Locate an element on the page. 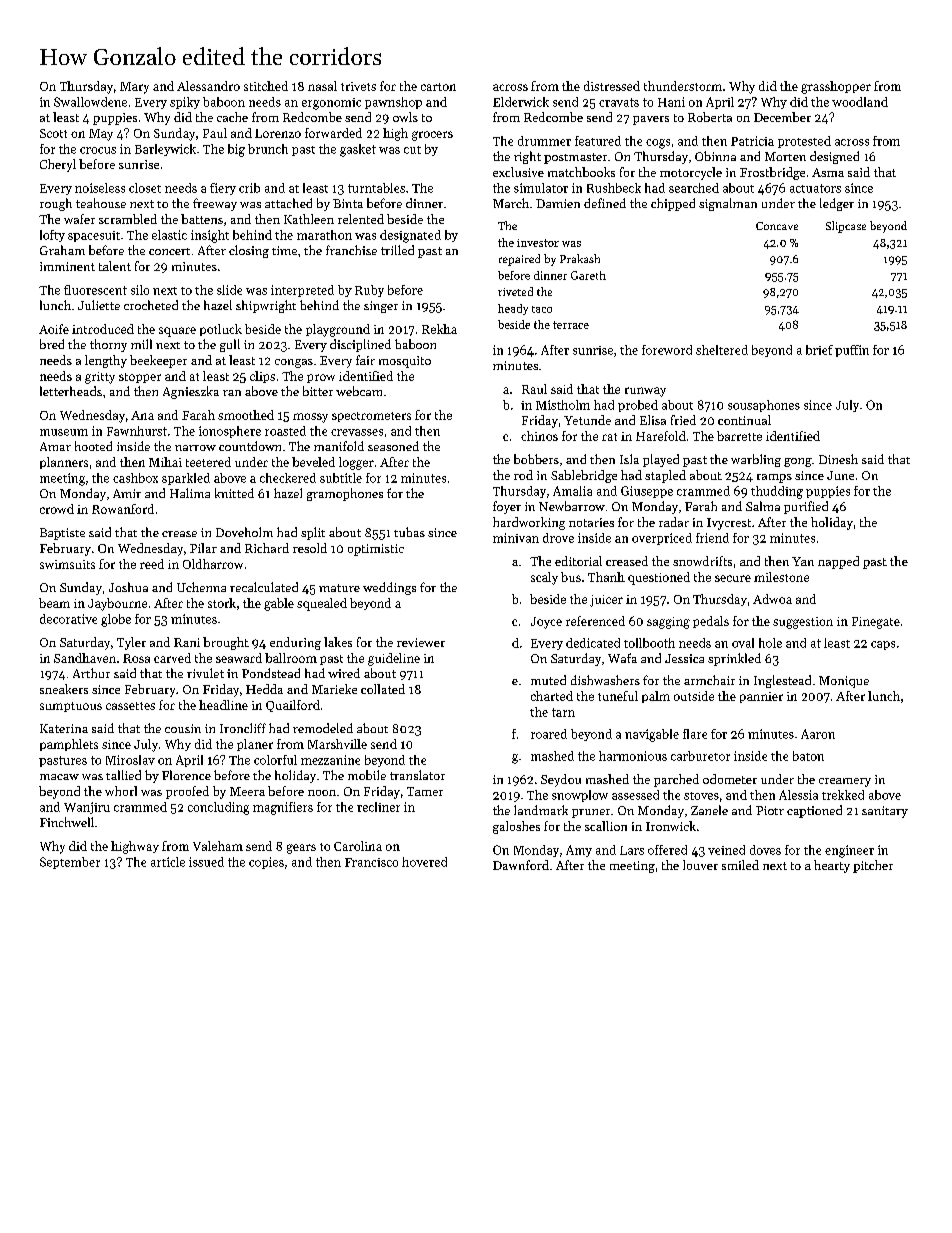 This document has width=952, height=1233. Mary is located at coordinates (134, 88).
